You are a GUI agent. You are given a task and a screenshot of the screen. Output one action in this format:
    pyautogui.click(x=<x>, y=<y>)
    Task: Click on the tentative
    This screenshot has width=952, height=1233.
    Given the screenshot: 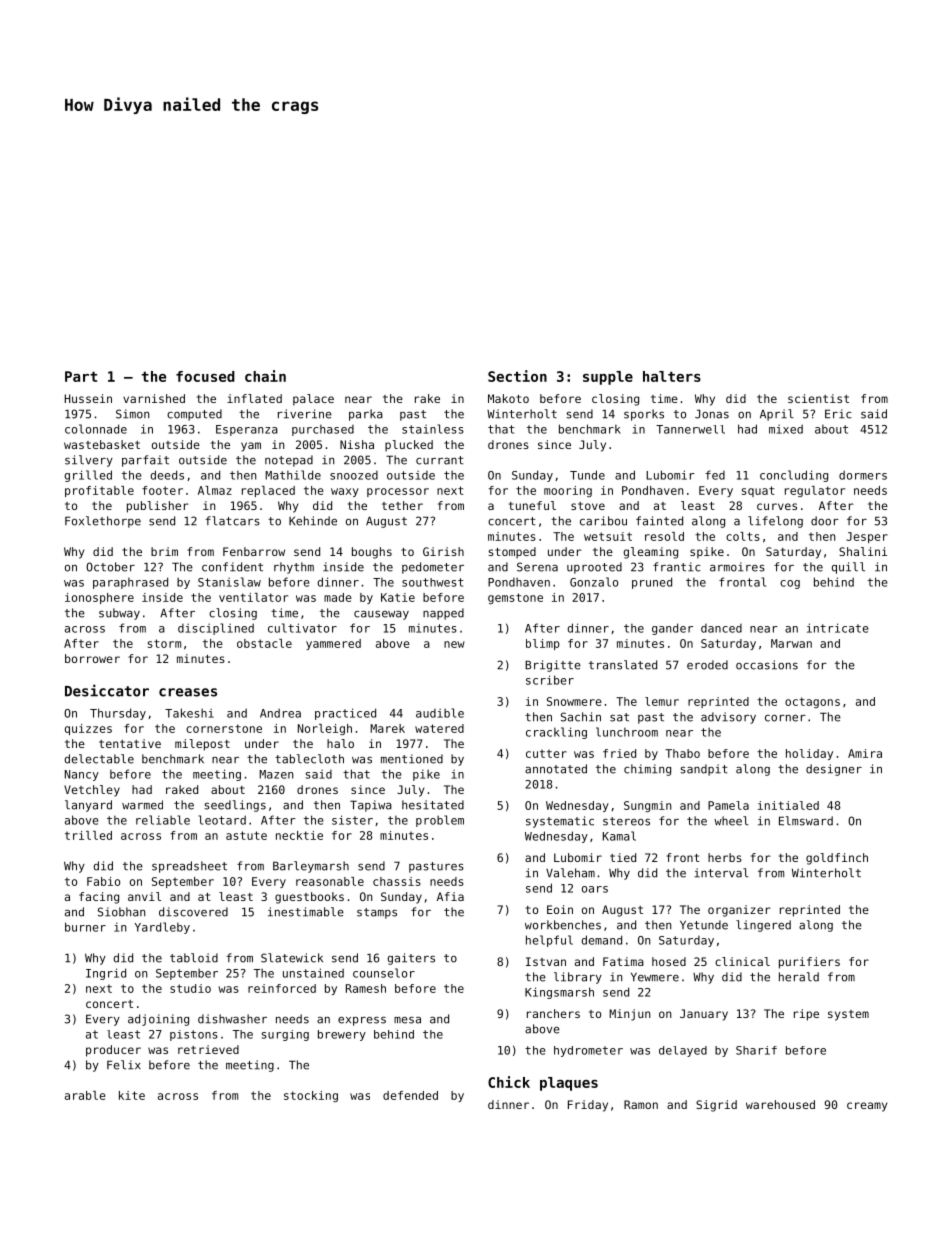 What is the action you would take?
    pyautogui.click(x=130, y=743)
